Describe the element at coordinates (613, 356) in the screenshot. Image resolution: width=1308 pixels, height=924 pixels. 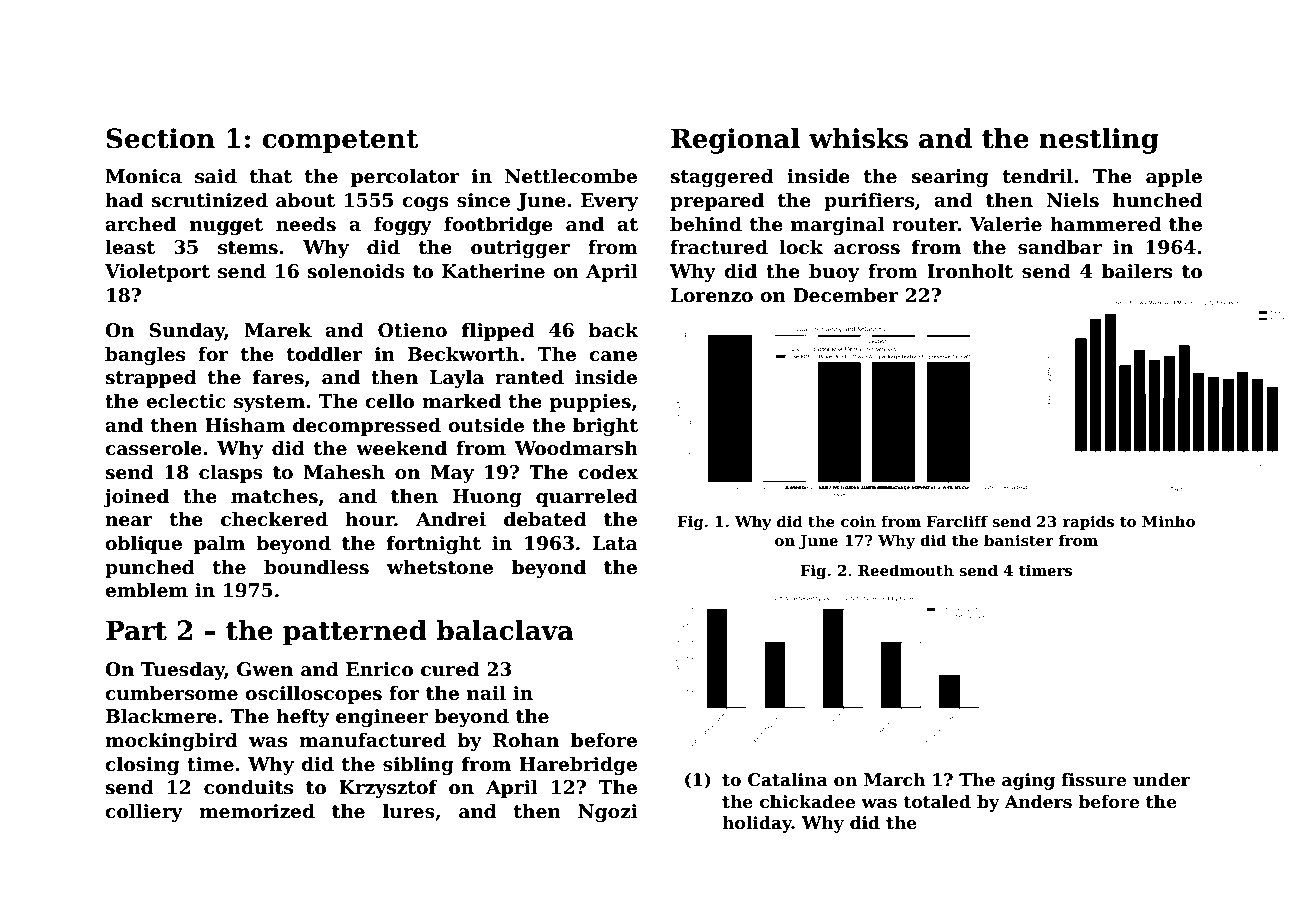
I see `cane` at that location.
